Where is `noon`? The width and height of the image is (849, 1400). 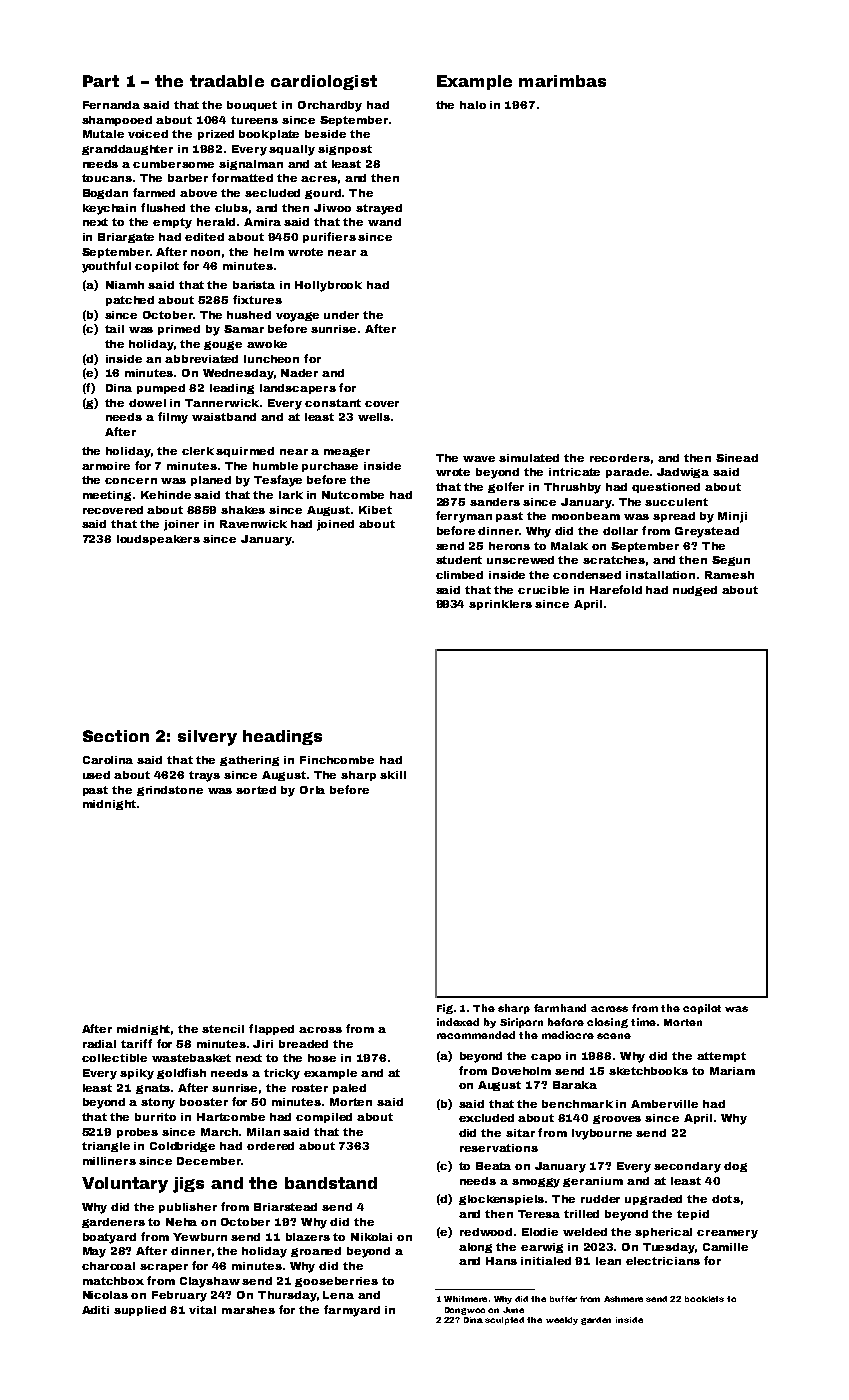 noon is located at coordinates (205, 253).
